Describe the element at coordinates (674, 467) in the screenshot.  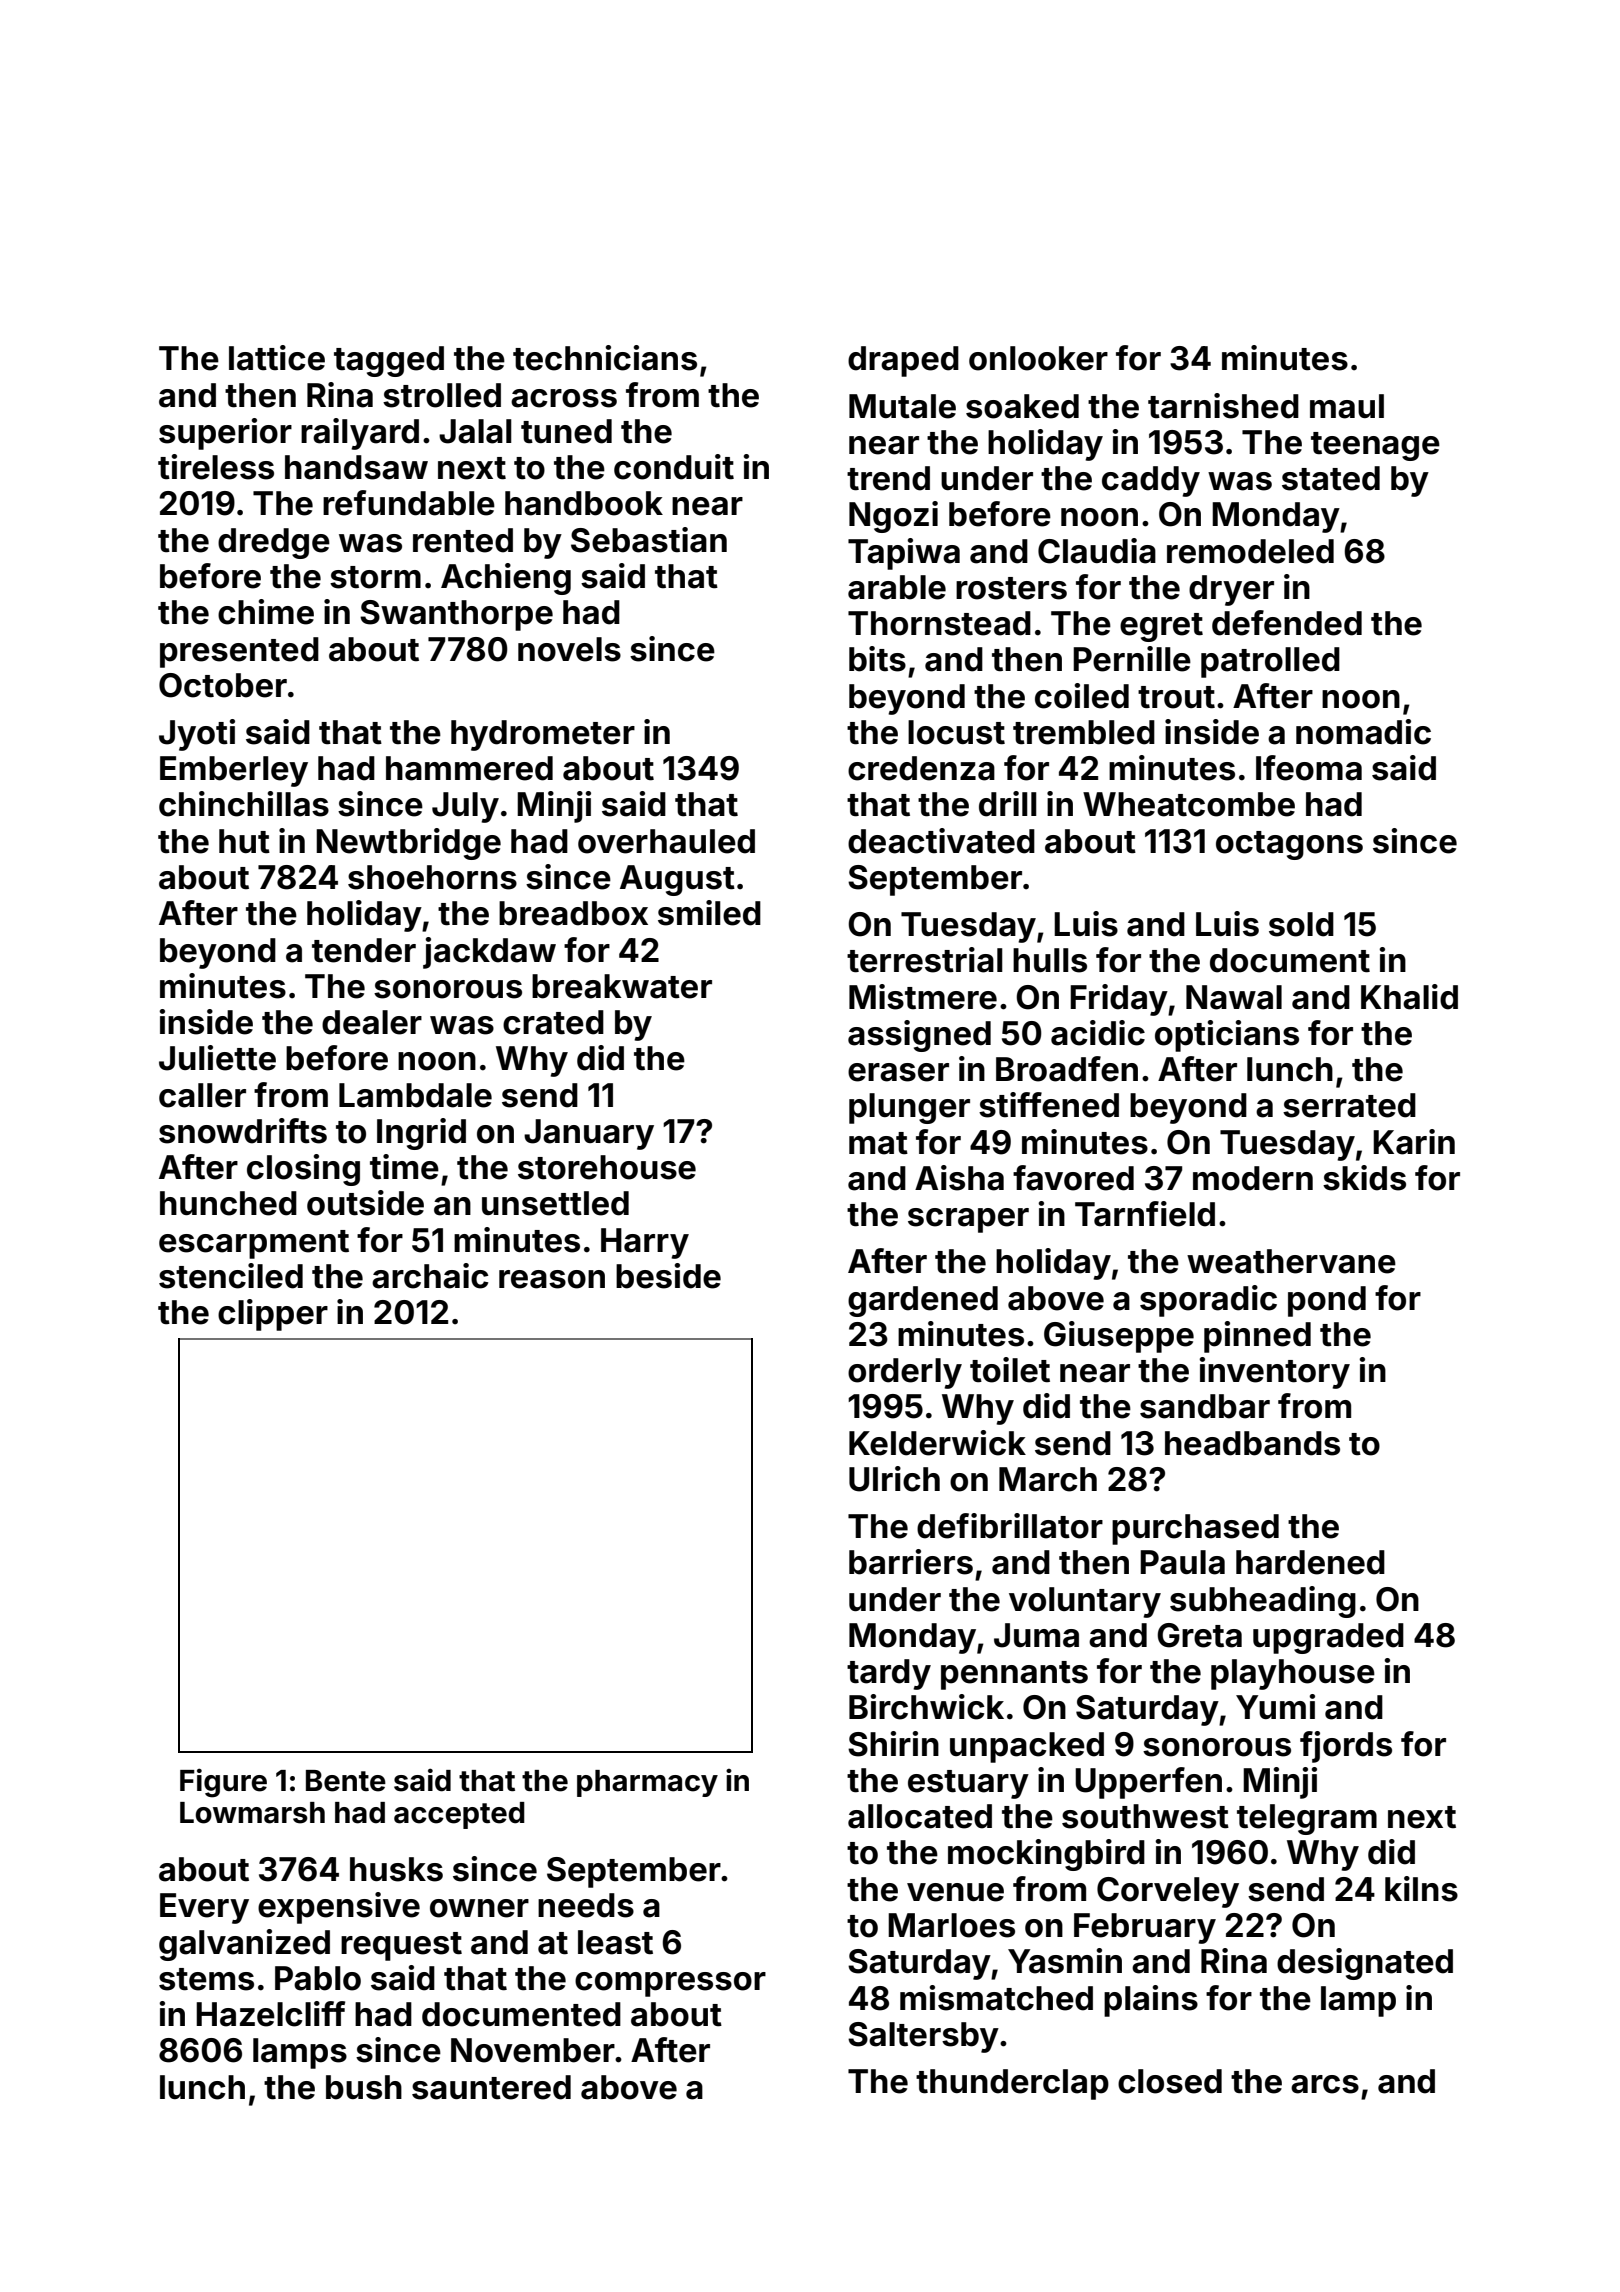
I see `conduit` at that location.
